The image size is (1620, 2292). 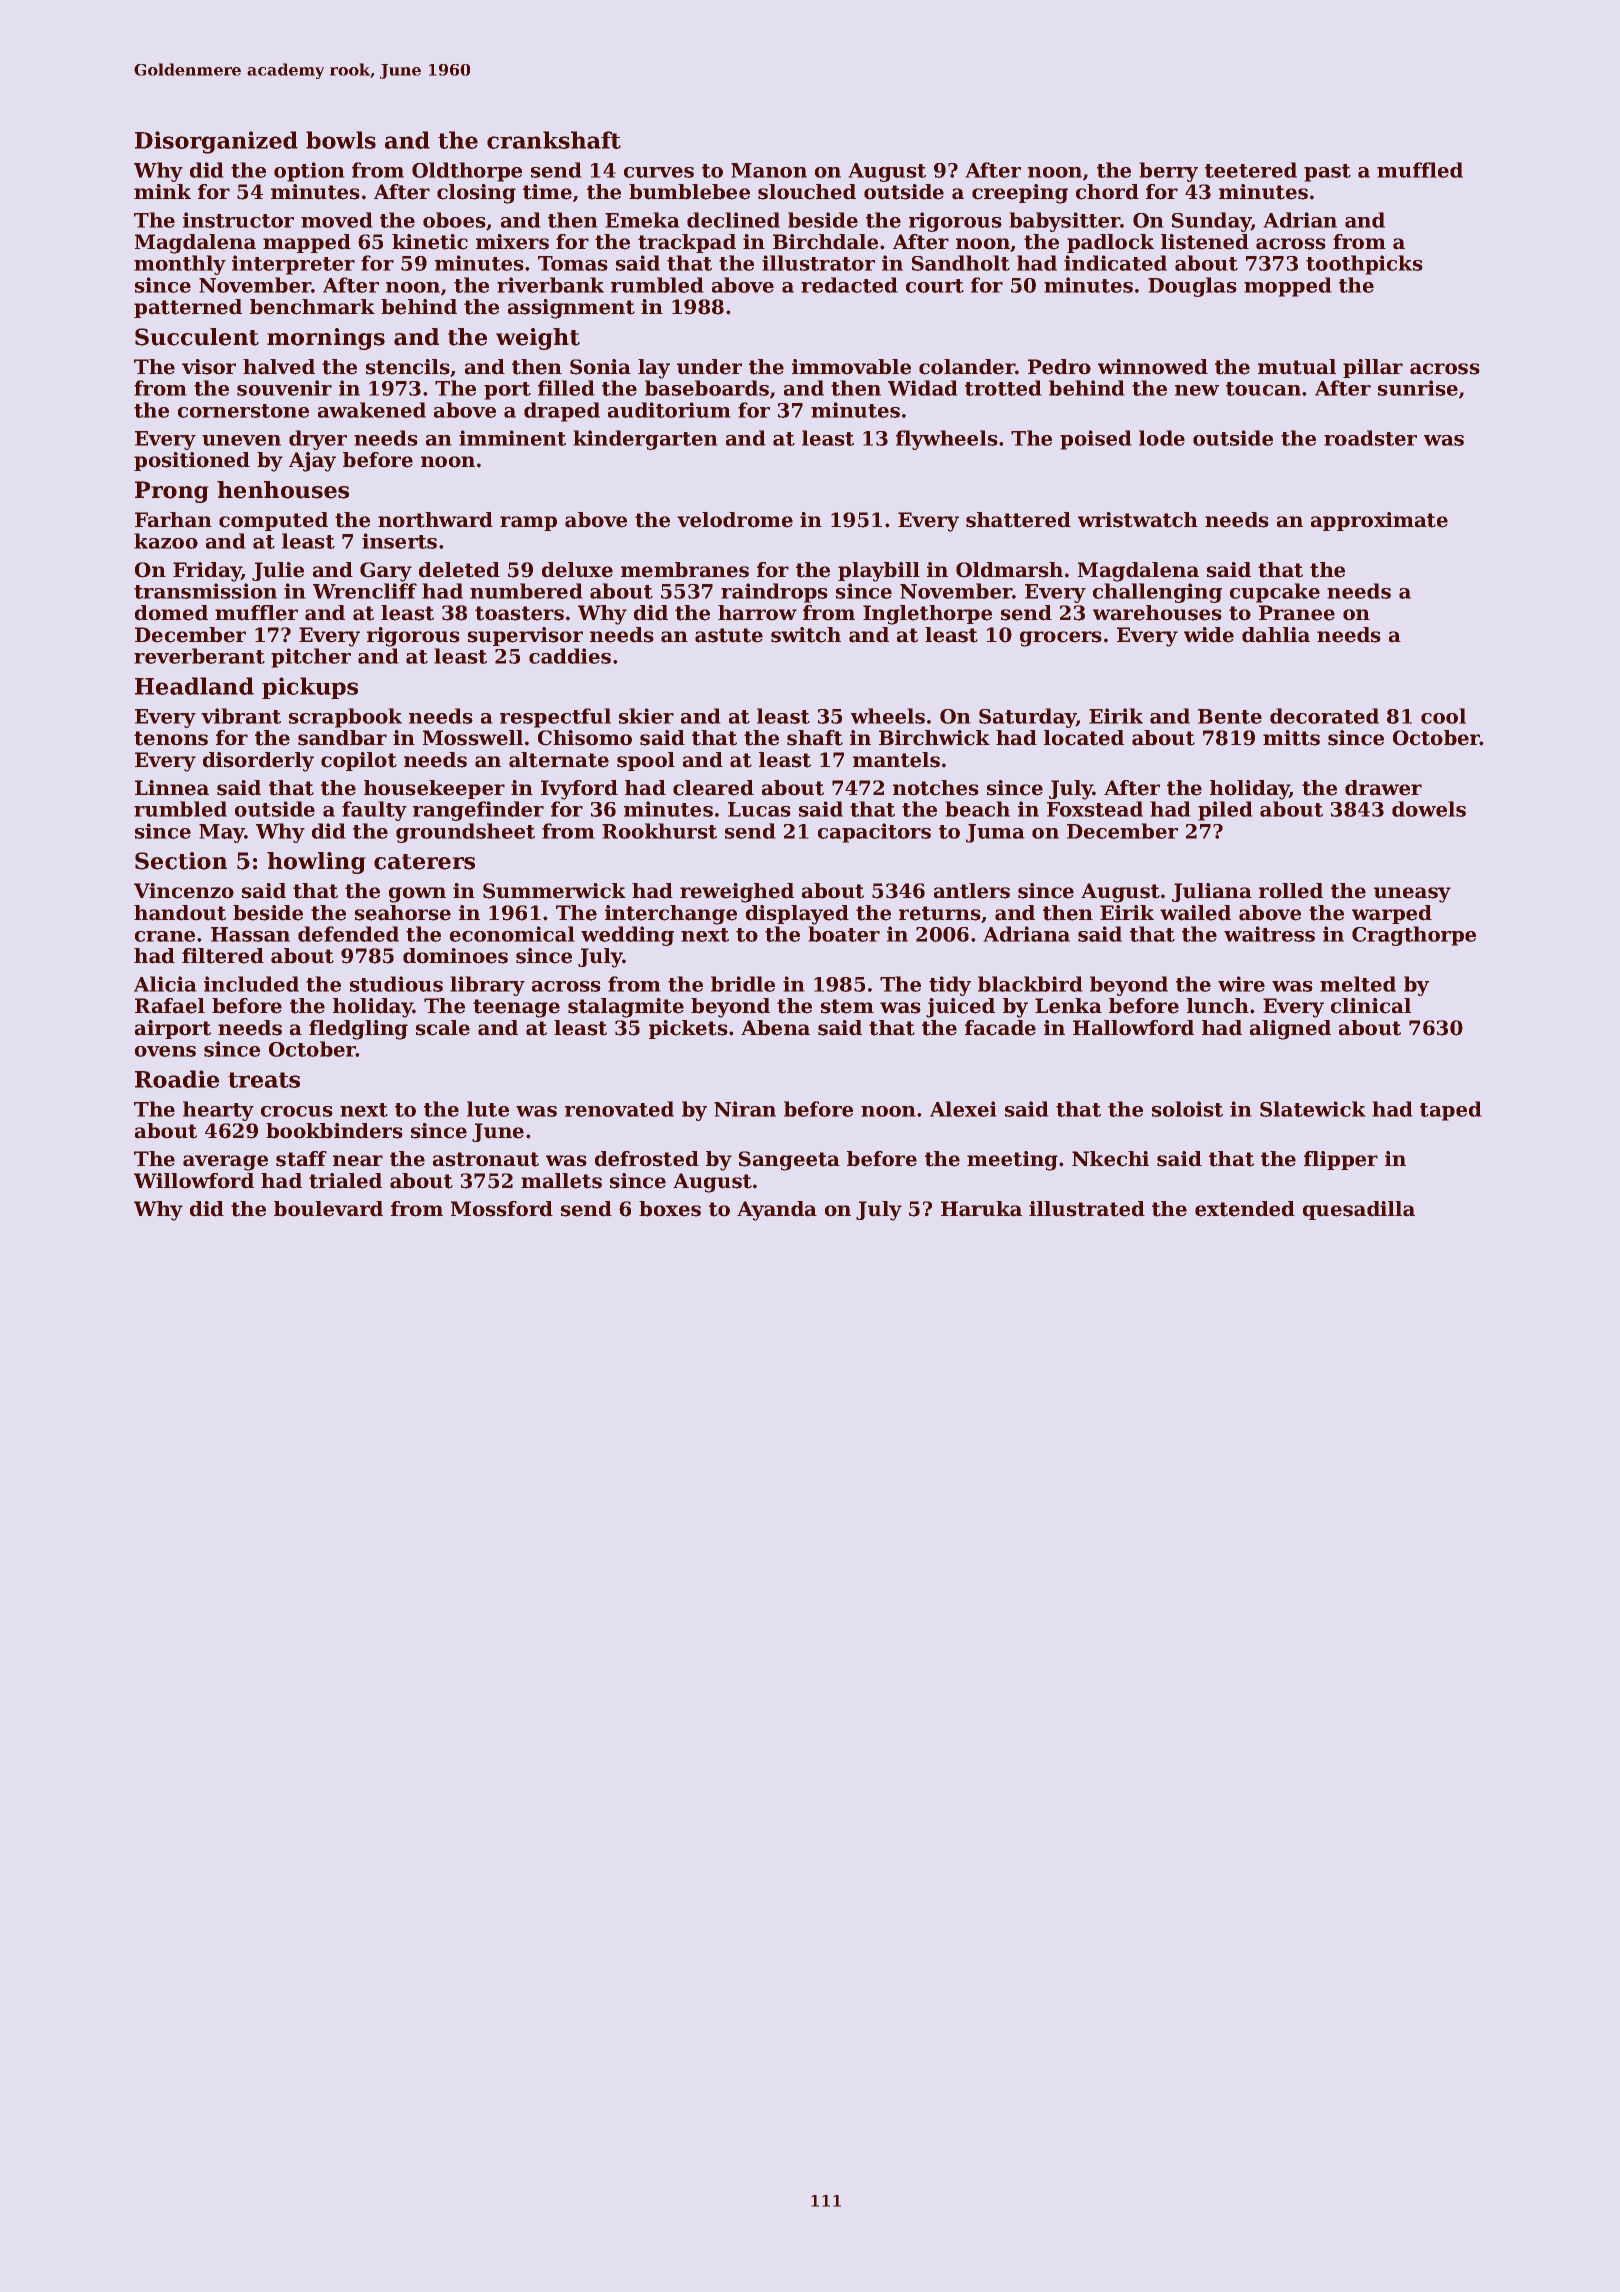 I want to click on crane, so click(x=165, y=936).
